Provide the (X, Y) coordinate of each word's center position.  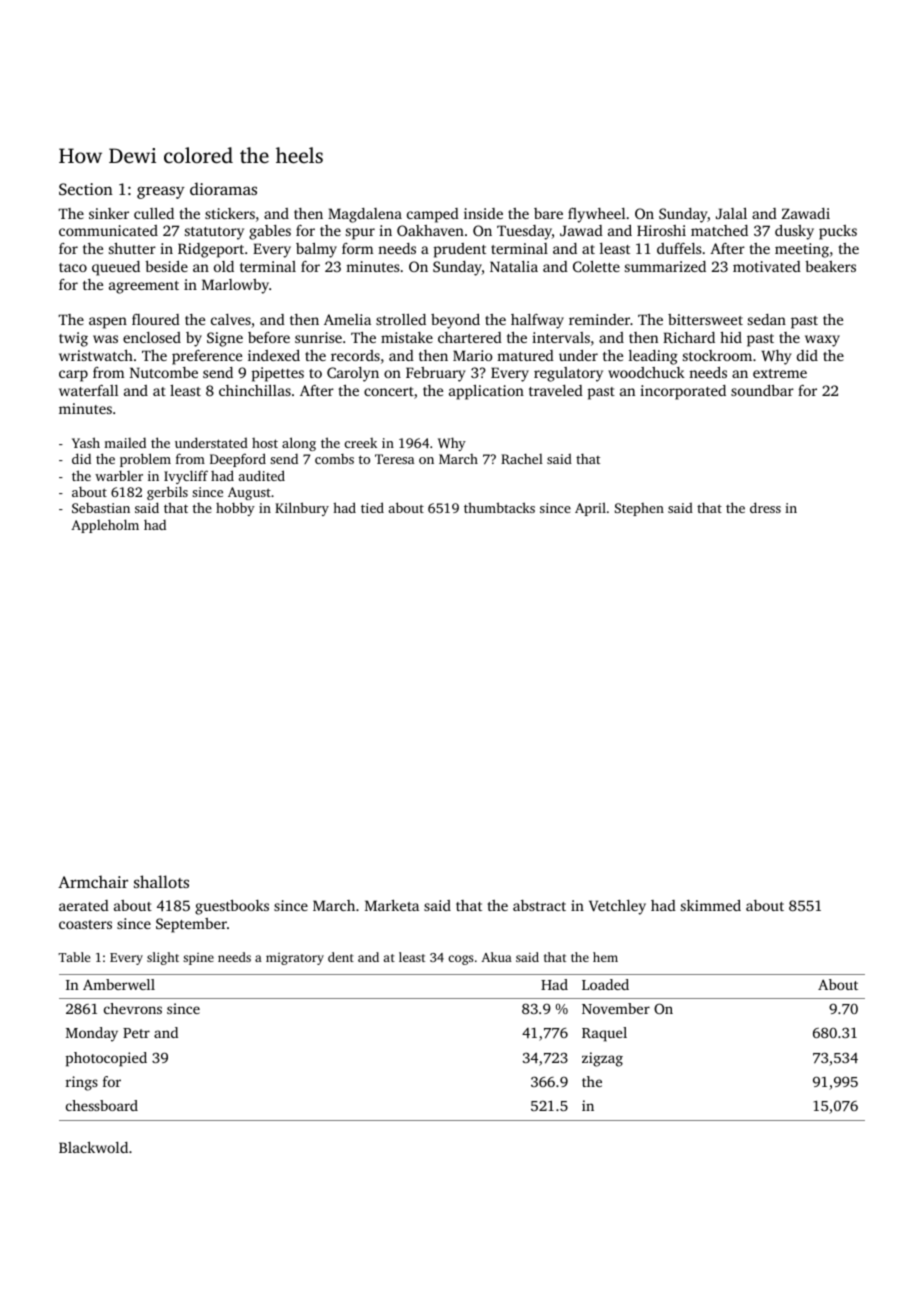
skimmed (711, 905)
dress (765, 507)
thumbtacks (499, 507)
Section (86, 189)
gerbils (167, 493)
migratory (295, 959)
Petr (136, 1033)
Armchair (93, 881)
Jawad (581, 230)
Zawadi (806, 213)
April (590, 509)
